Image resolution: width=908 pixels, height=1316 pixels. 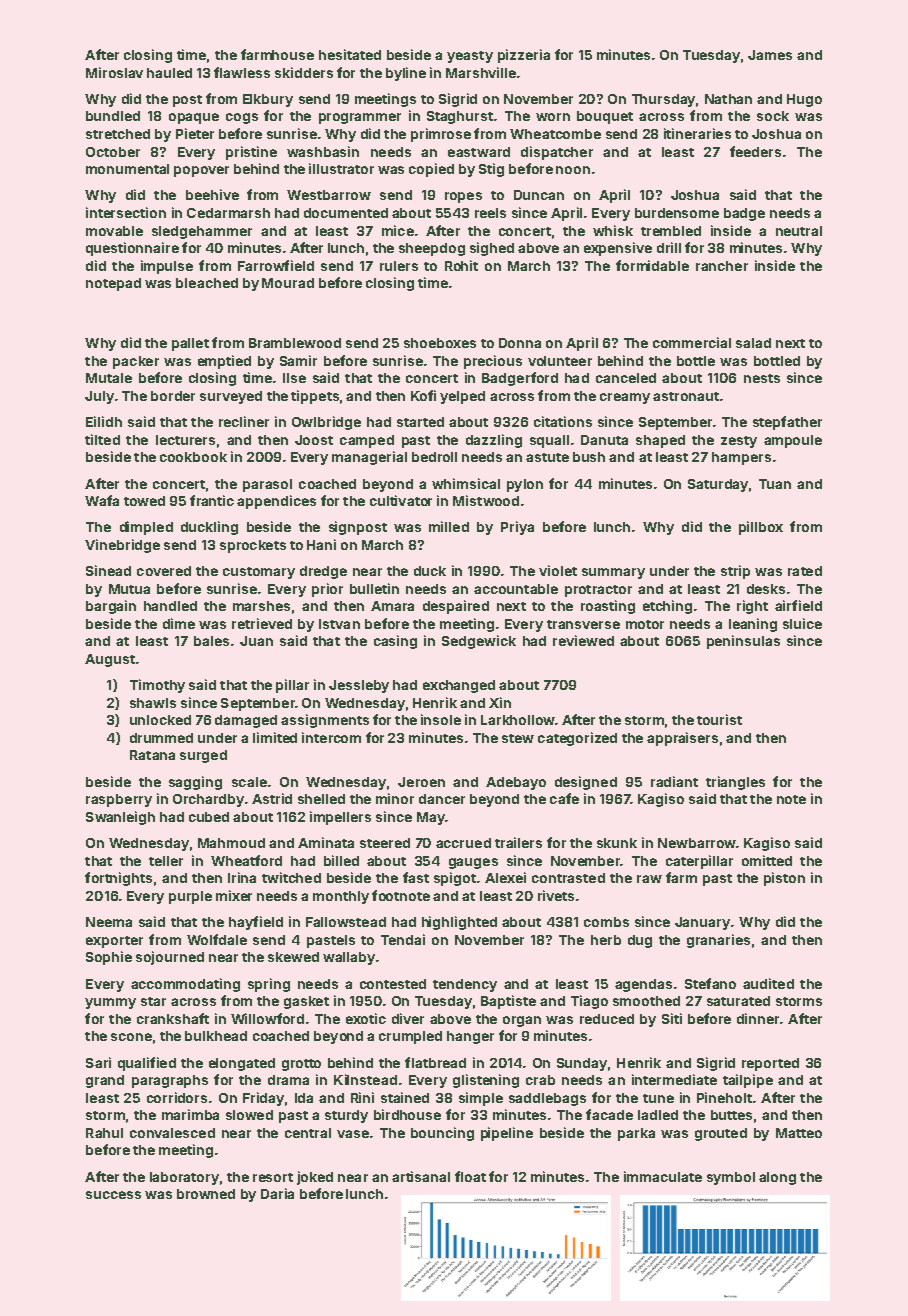 What do you see at coordinates (194, 118) in the image?
I see `opaque` at bounding box center [194, 118].
